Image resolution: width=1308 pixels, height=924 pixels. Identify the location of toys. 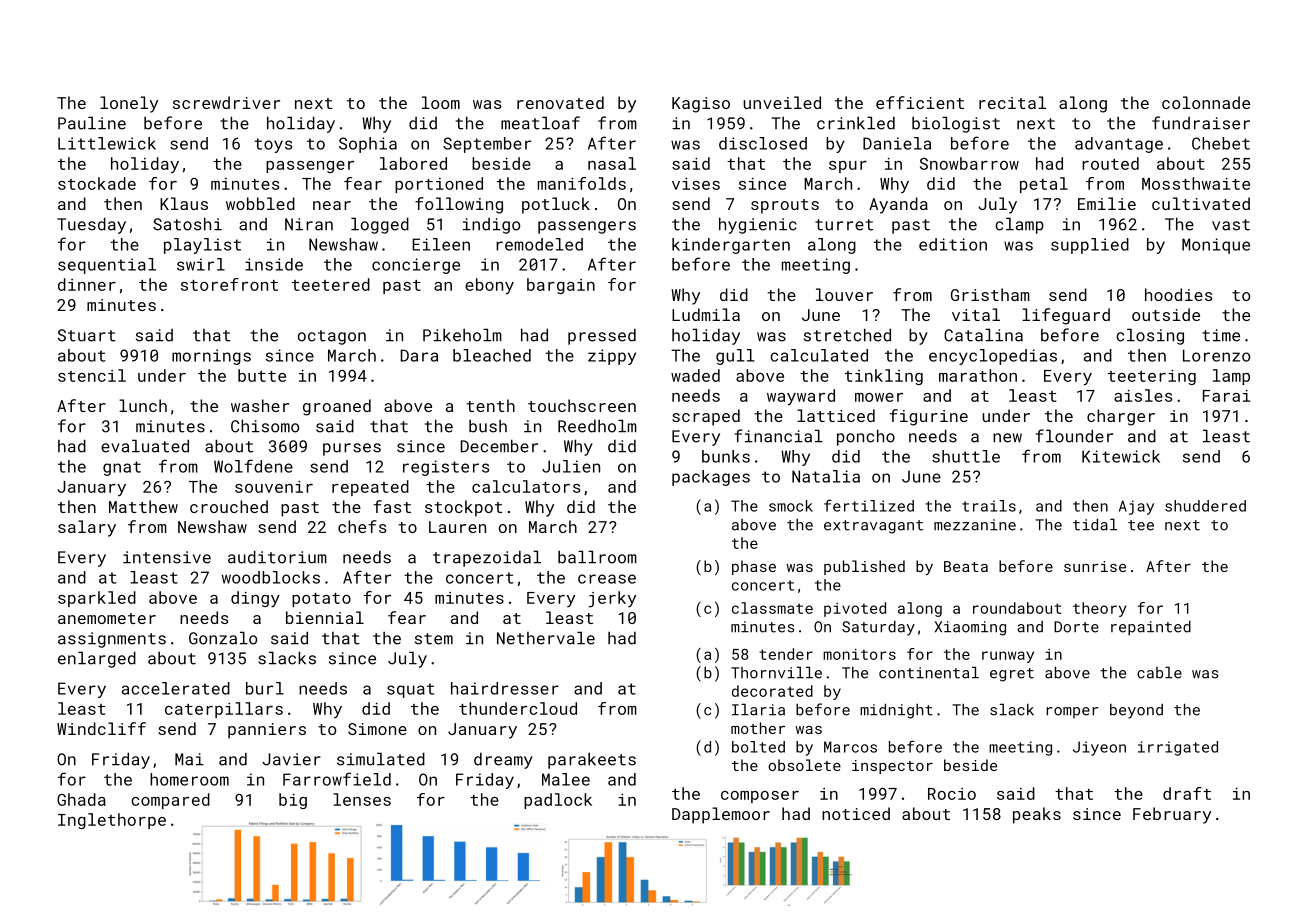
(273, 145).
